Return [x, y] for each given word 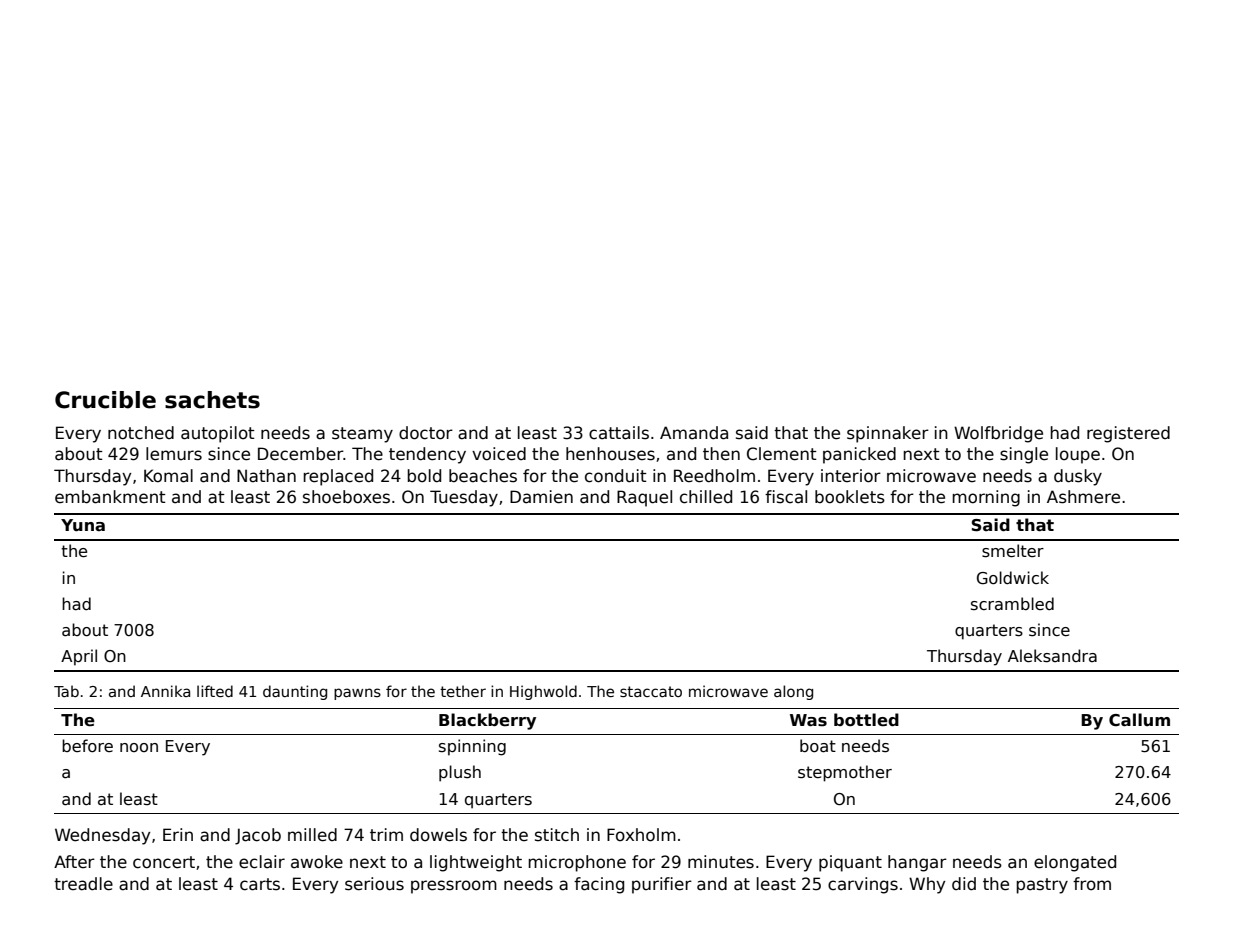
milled [312, 835]
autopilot [218, 434]
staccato [651, 691]
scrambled [1012, 603]
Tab [66, 691]
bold [424, 476]
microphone [577, 863]
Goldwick [1013, 577]
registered [1128, 434]
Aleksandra [1052, 656]
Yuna [83, 525]
